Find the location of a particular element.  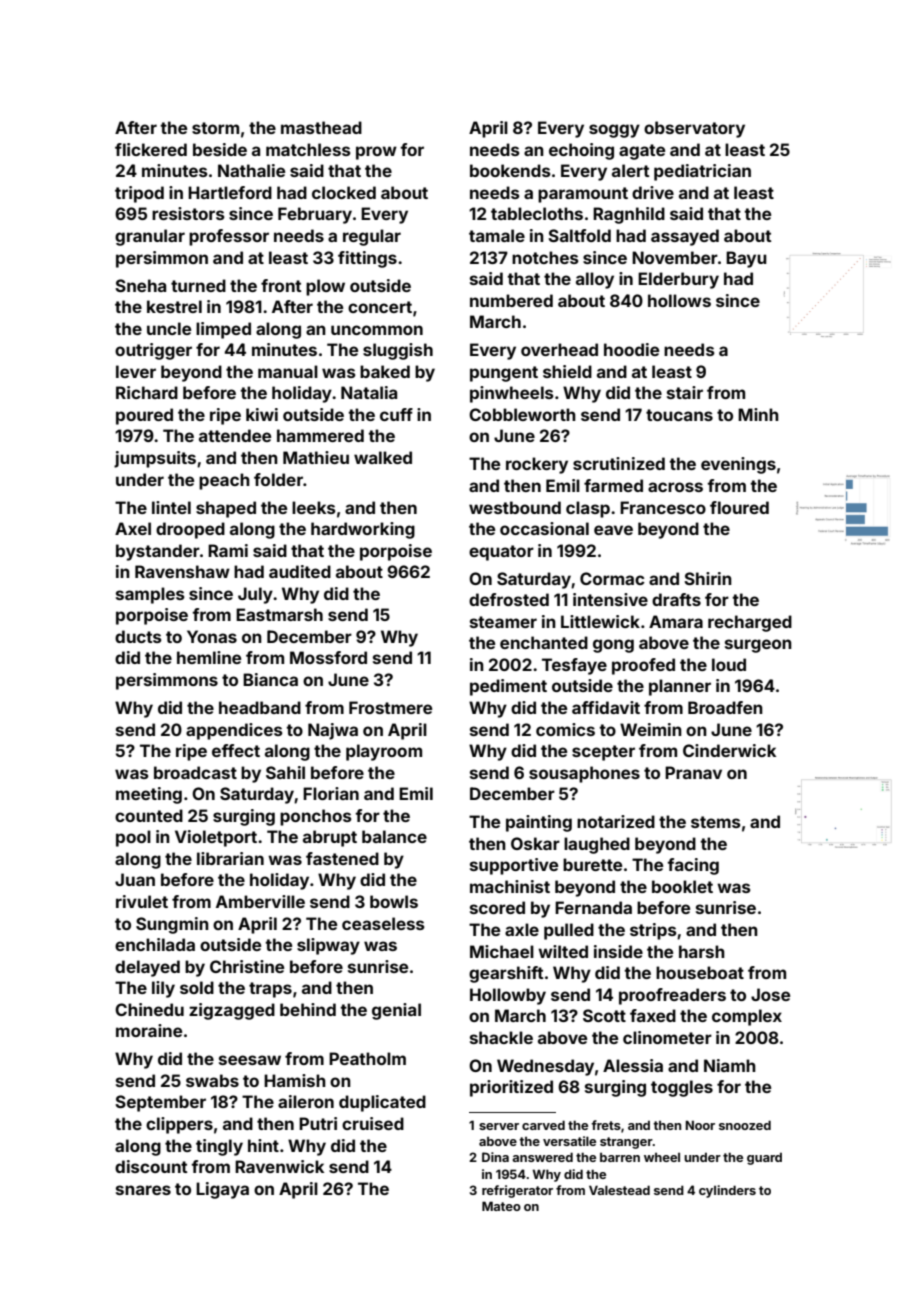

concert is located at coordinates (380, 307).
